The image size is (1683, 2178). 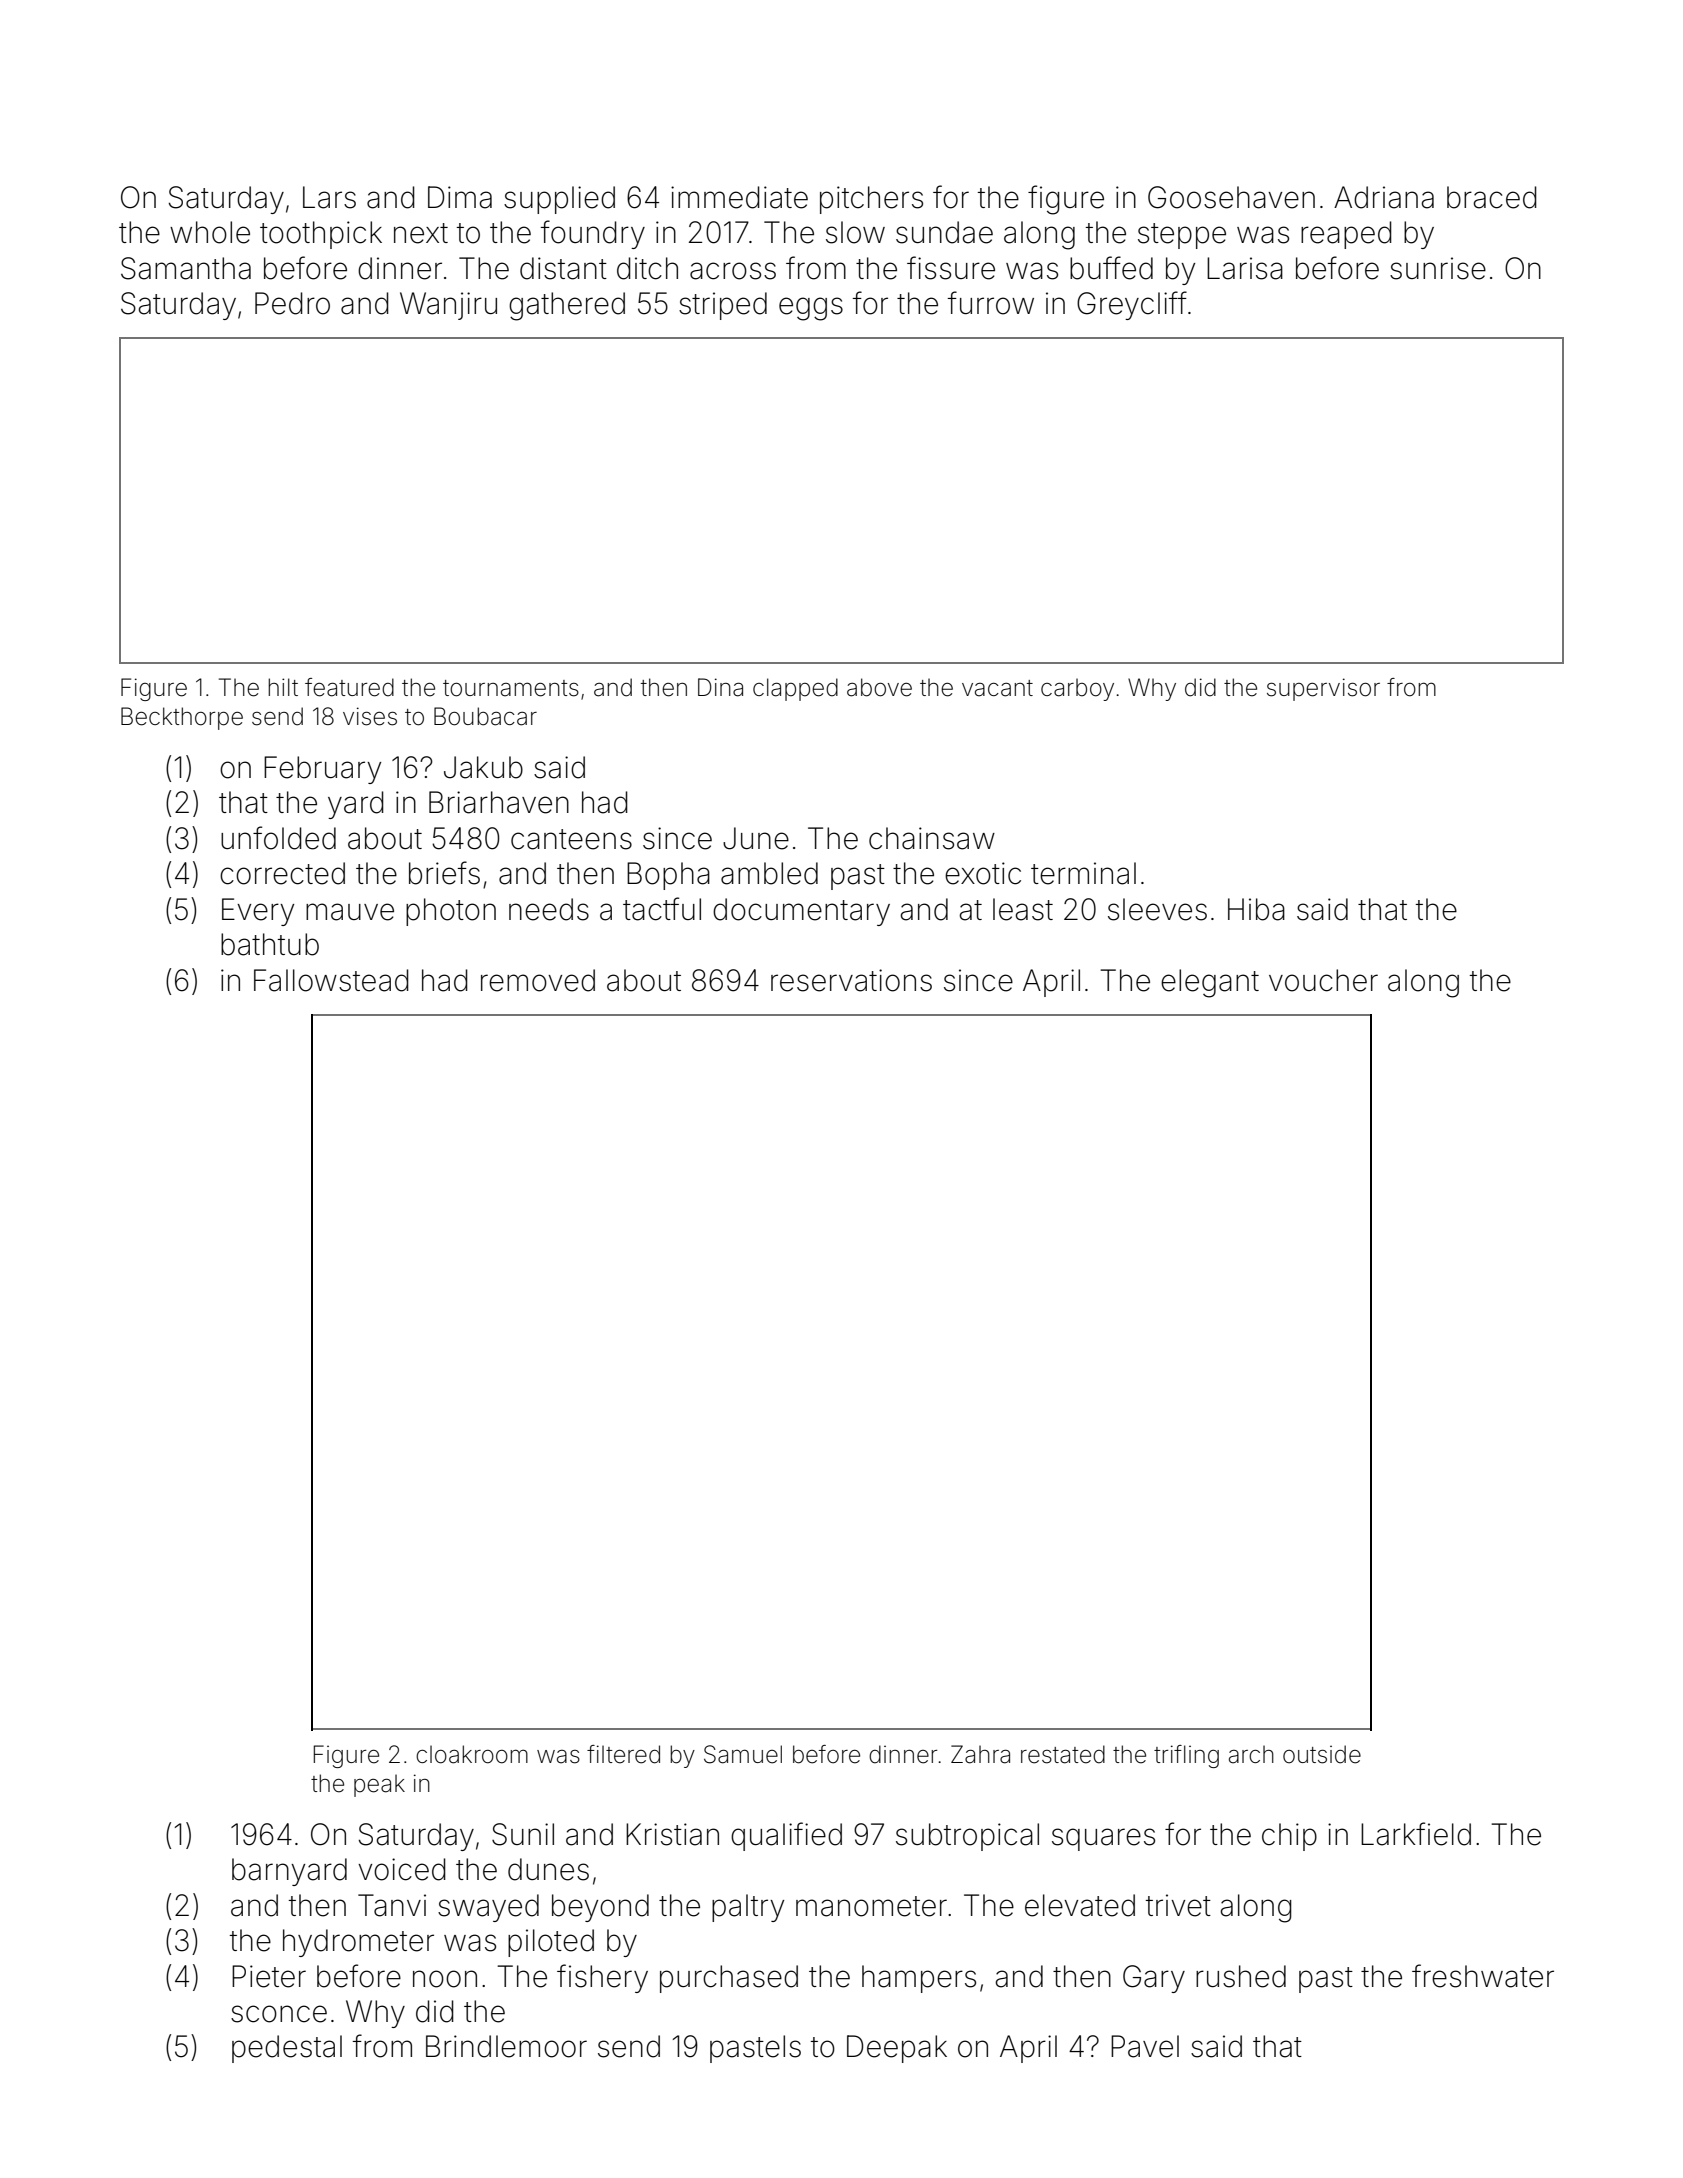 I want to click on tournaments, so click(x=511, y=688).
